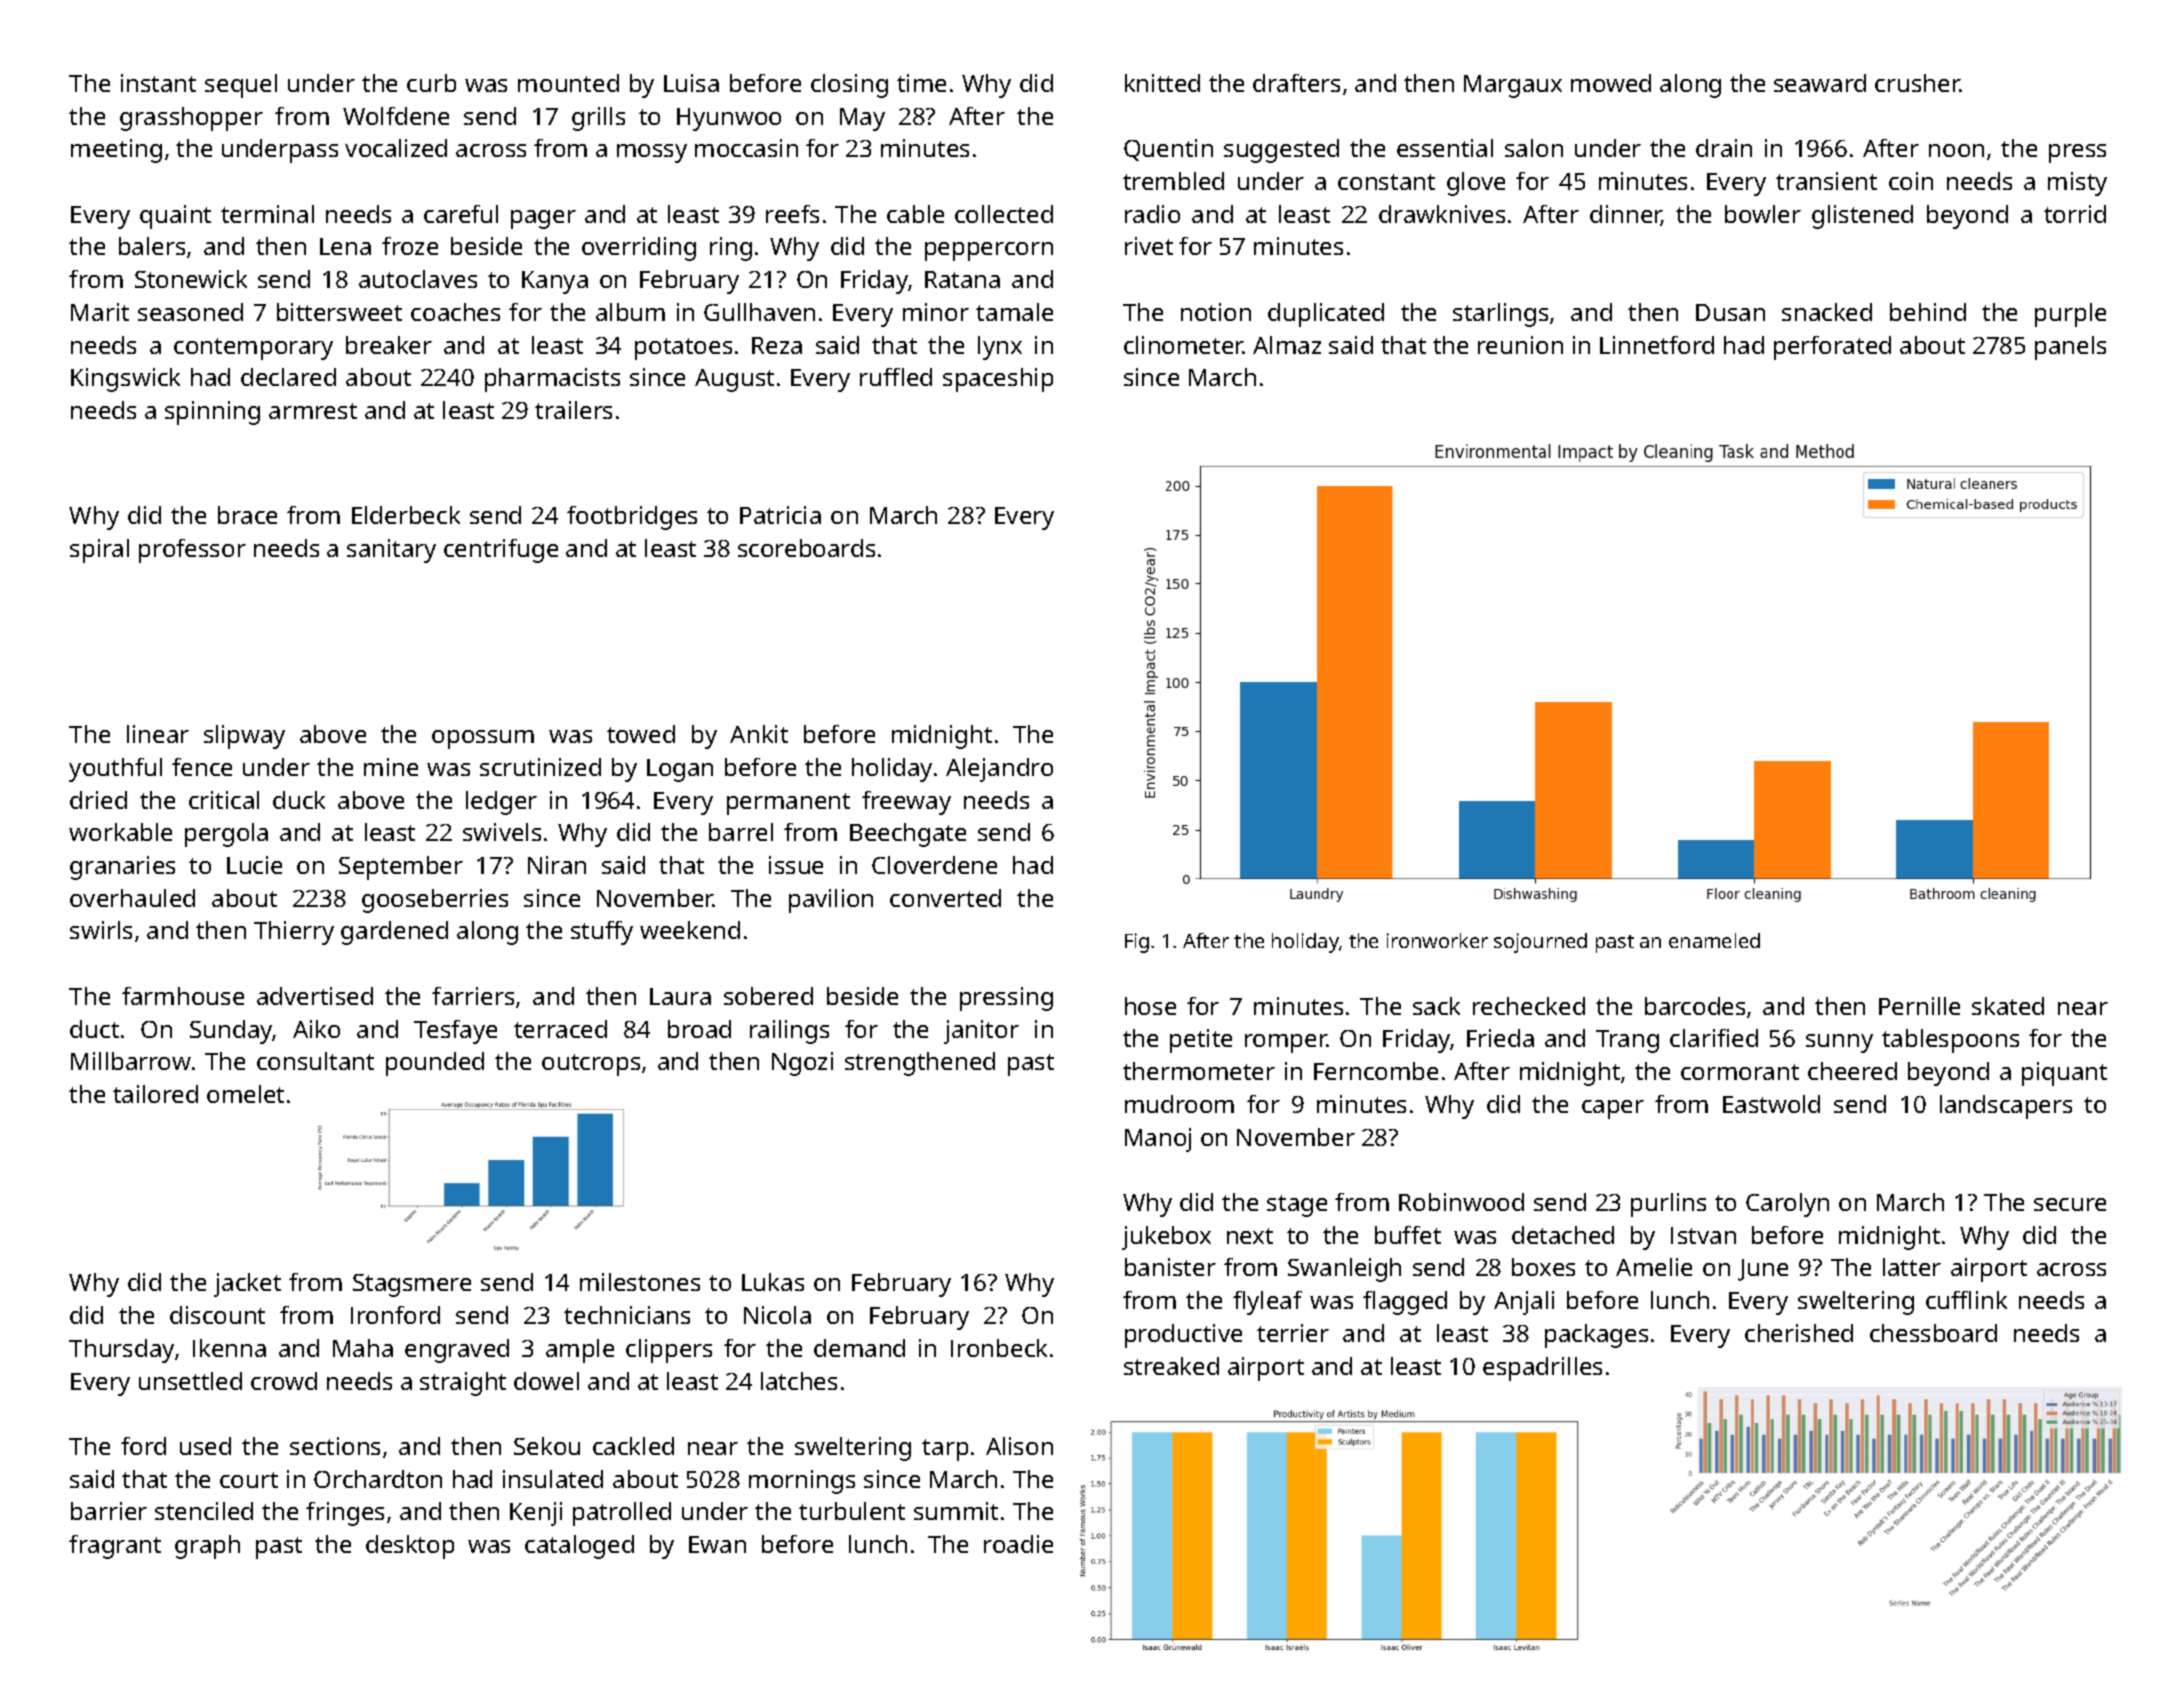  I want to click on sequel, so click(241, 86).
